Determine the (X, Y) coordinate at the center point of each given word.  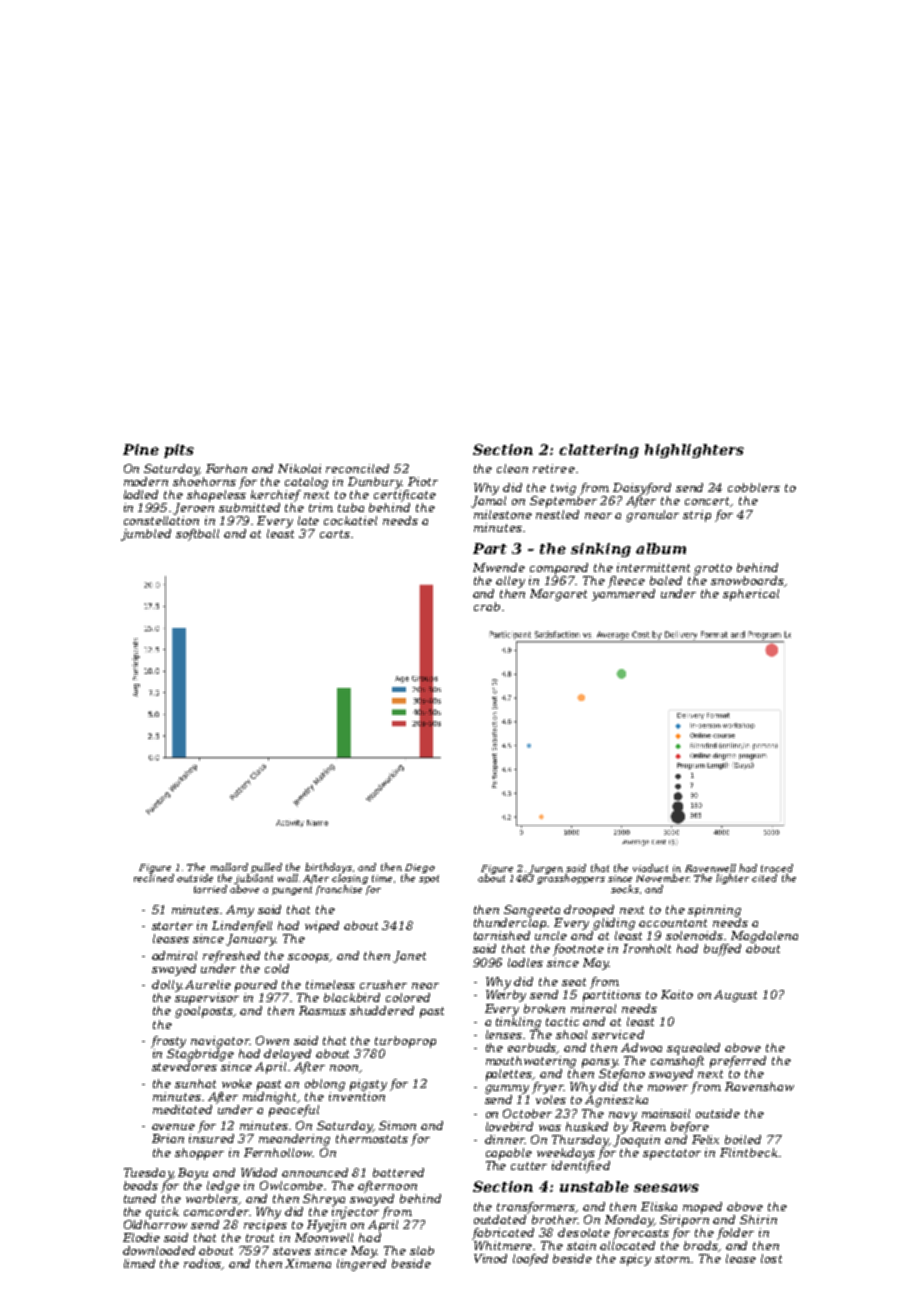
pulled (266, 868)
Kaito (677, 994)
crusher (383, 984)
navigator (220, 1042)
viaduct (650, 868)
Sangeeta (532, 911)
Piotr (423, 481)
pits (179, 451)
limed (139, 1263)
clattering (599, 451)
